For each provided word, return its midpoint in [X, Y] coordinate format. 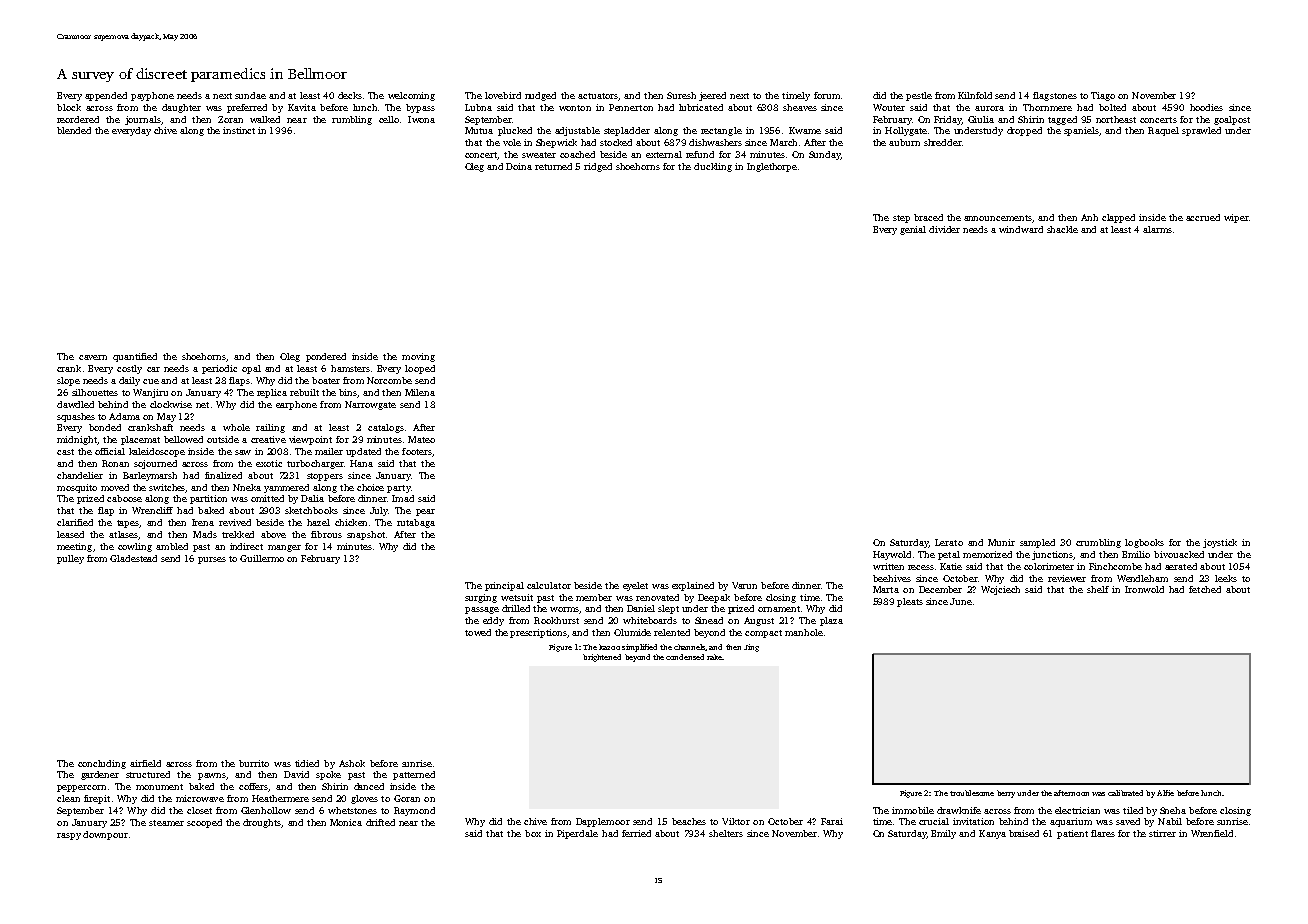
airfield [145, 763]
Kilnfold [975, 95]
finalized [223, 475]
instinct [239, 130]
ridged [598, 167]
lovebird [503, 95]
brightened [602, 658]
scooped [204, 823]
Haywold [892, 555]
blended [74, 130]
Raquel [1163, 131]
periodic [219, 369]
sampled [1037, 543]
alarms [1157, 229]
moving [418, 357]
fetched [1205, 589]
